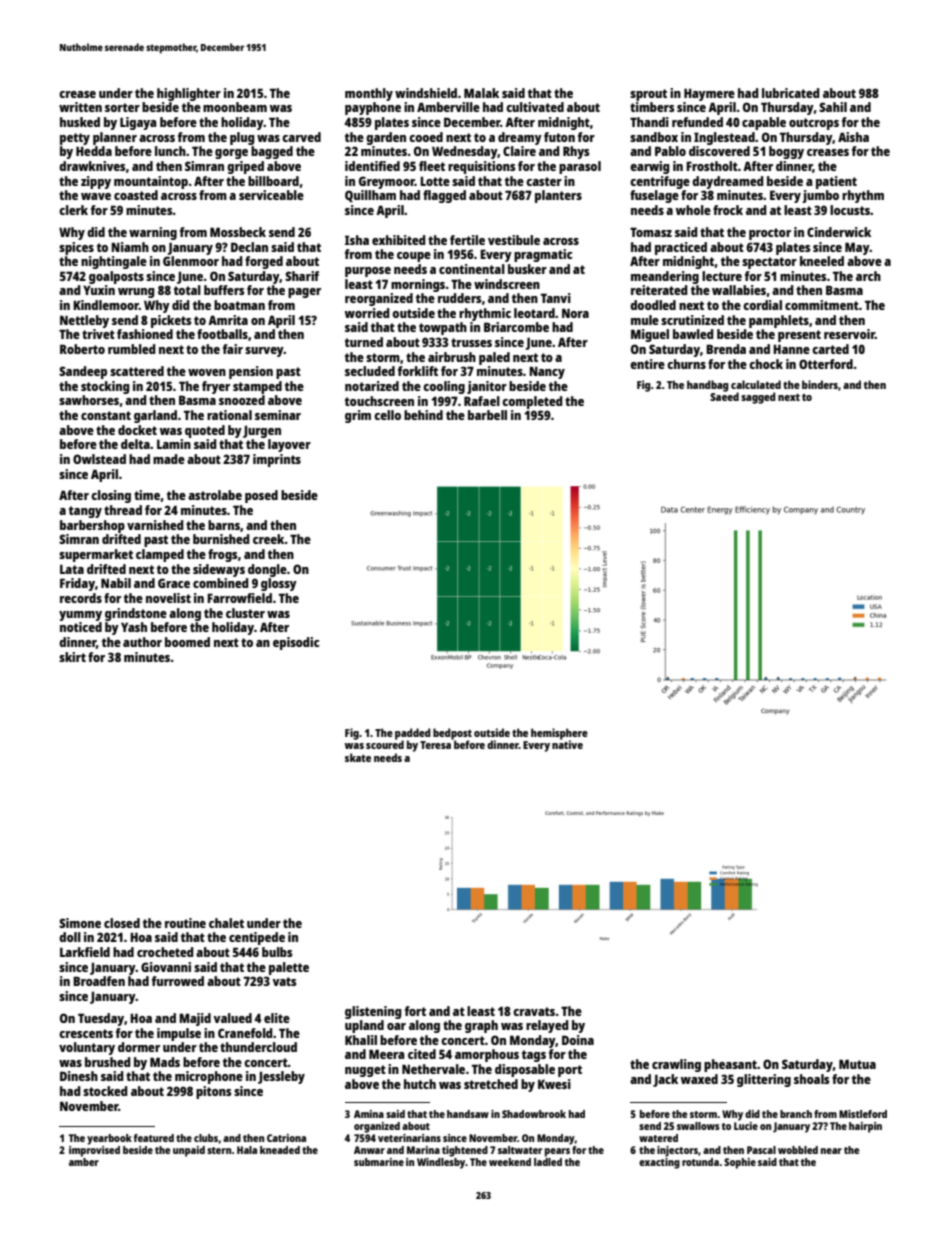  Describe the element at coordinates (80, 923) in the document. I see `Simone` at that location.
